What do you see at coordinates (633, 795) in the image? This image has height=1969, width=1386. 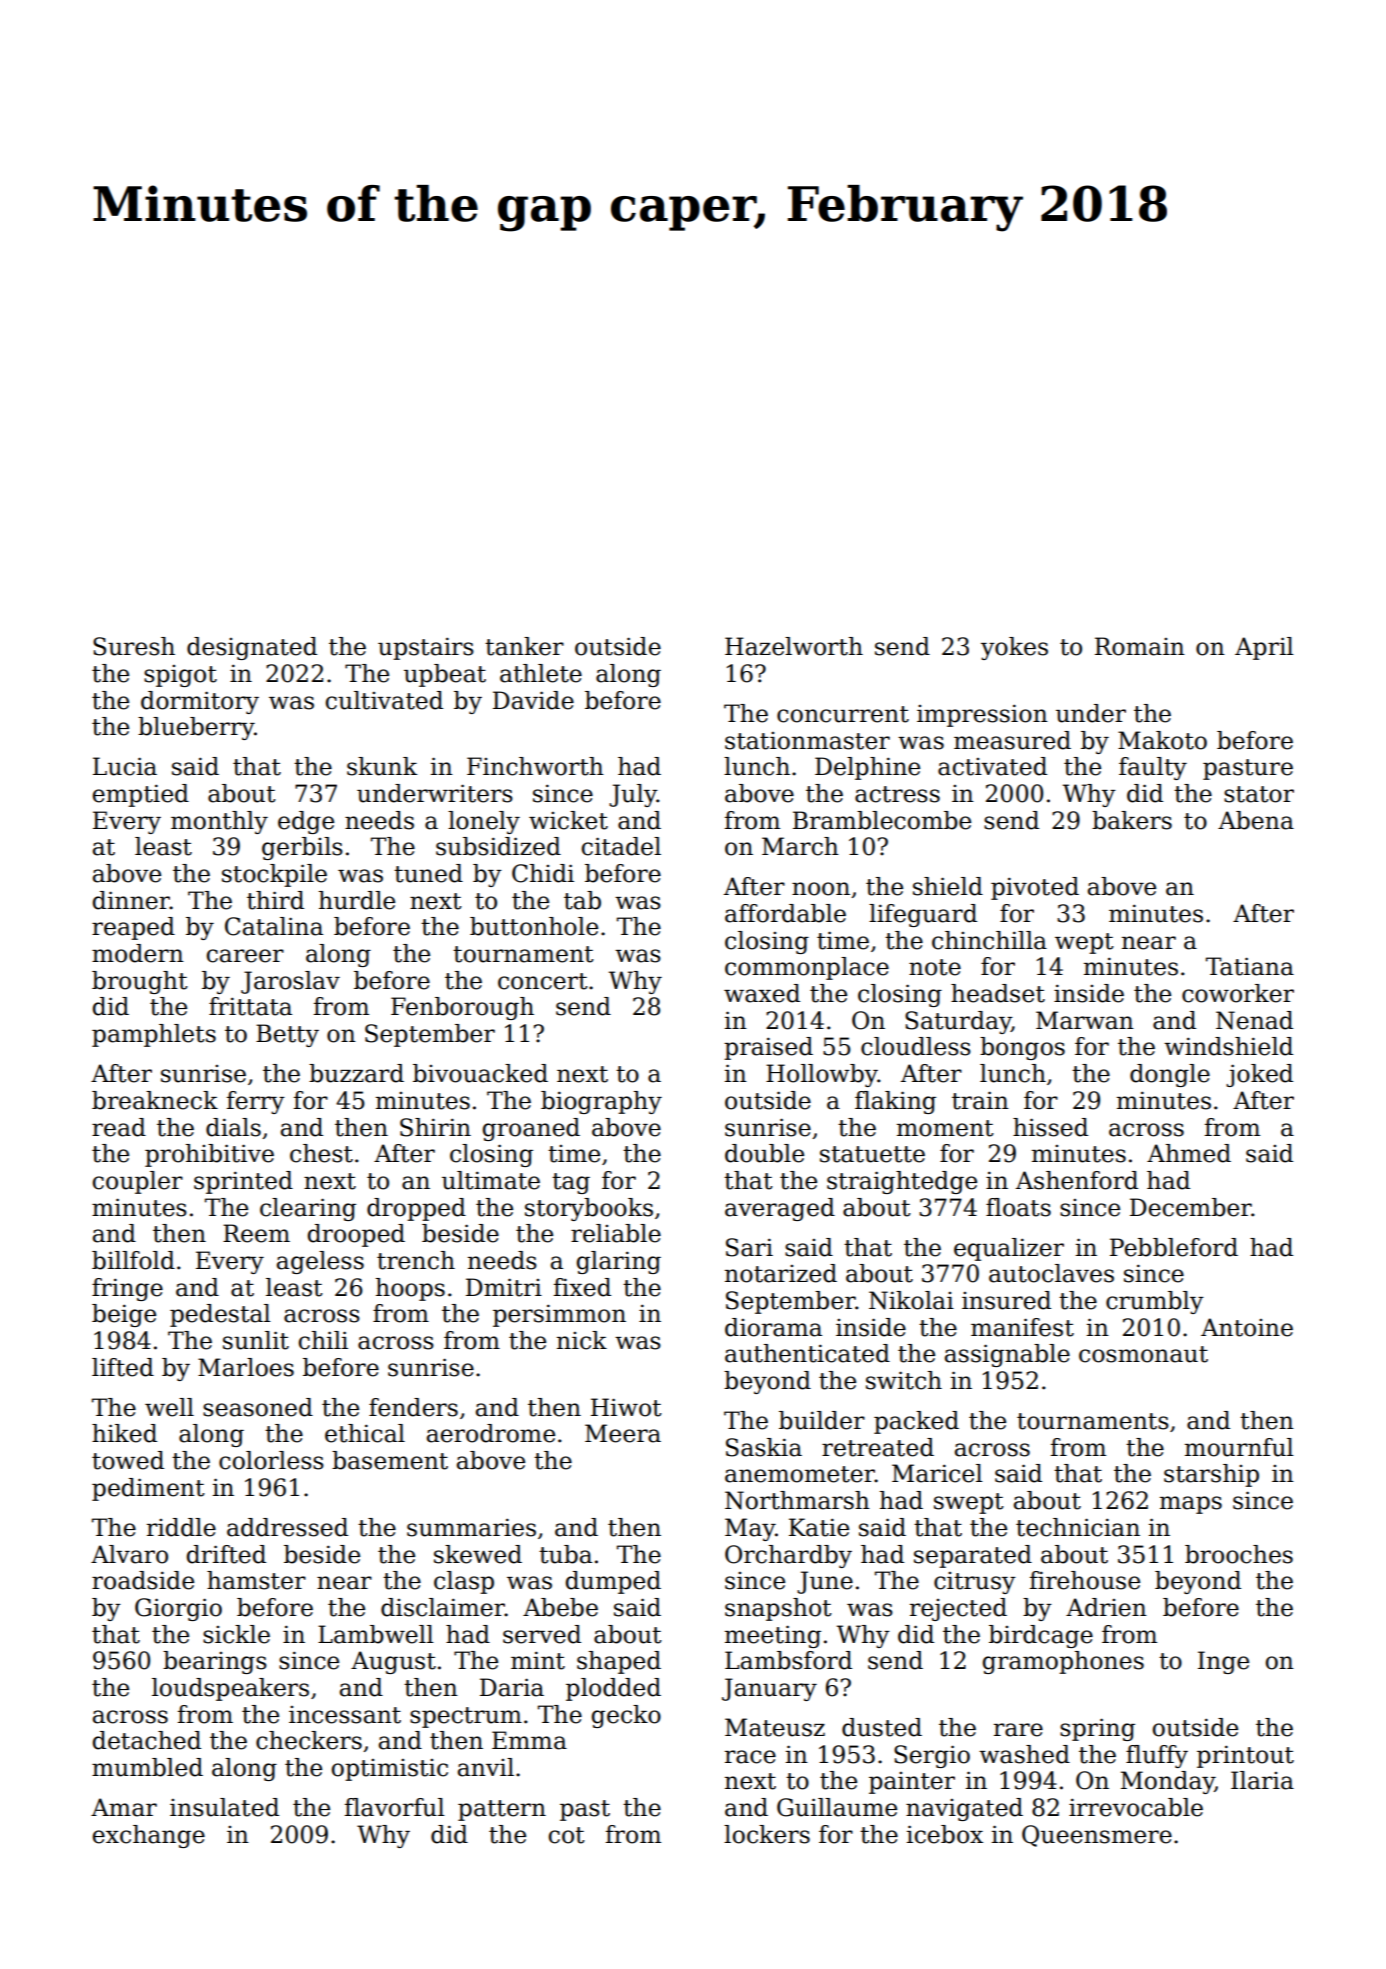 I see `July` at bounding box center [633, 795].
